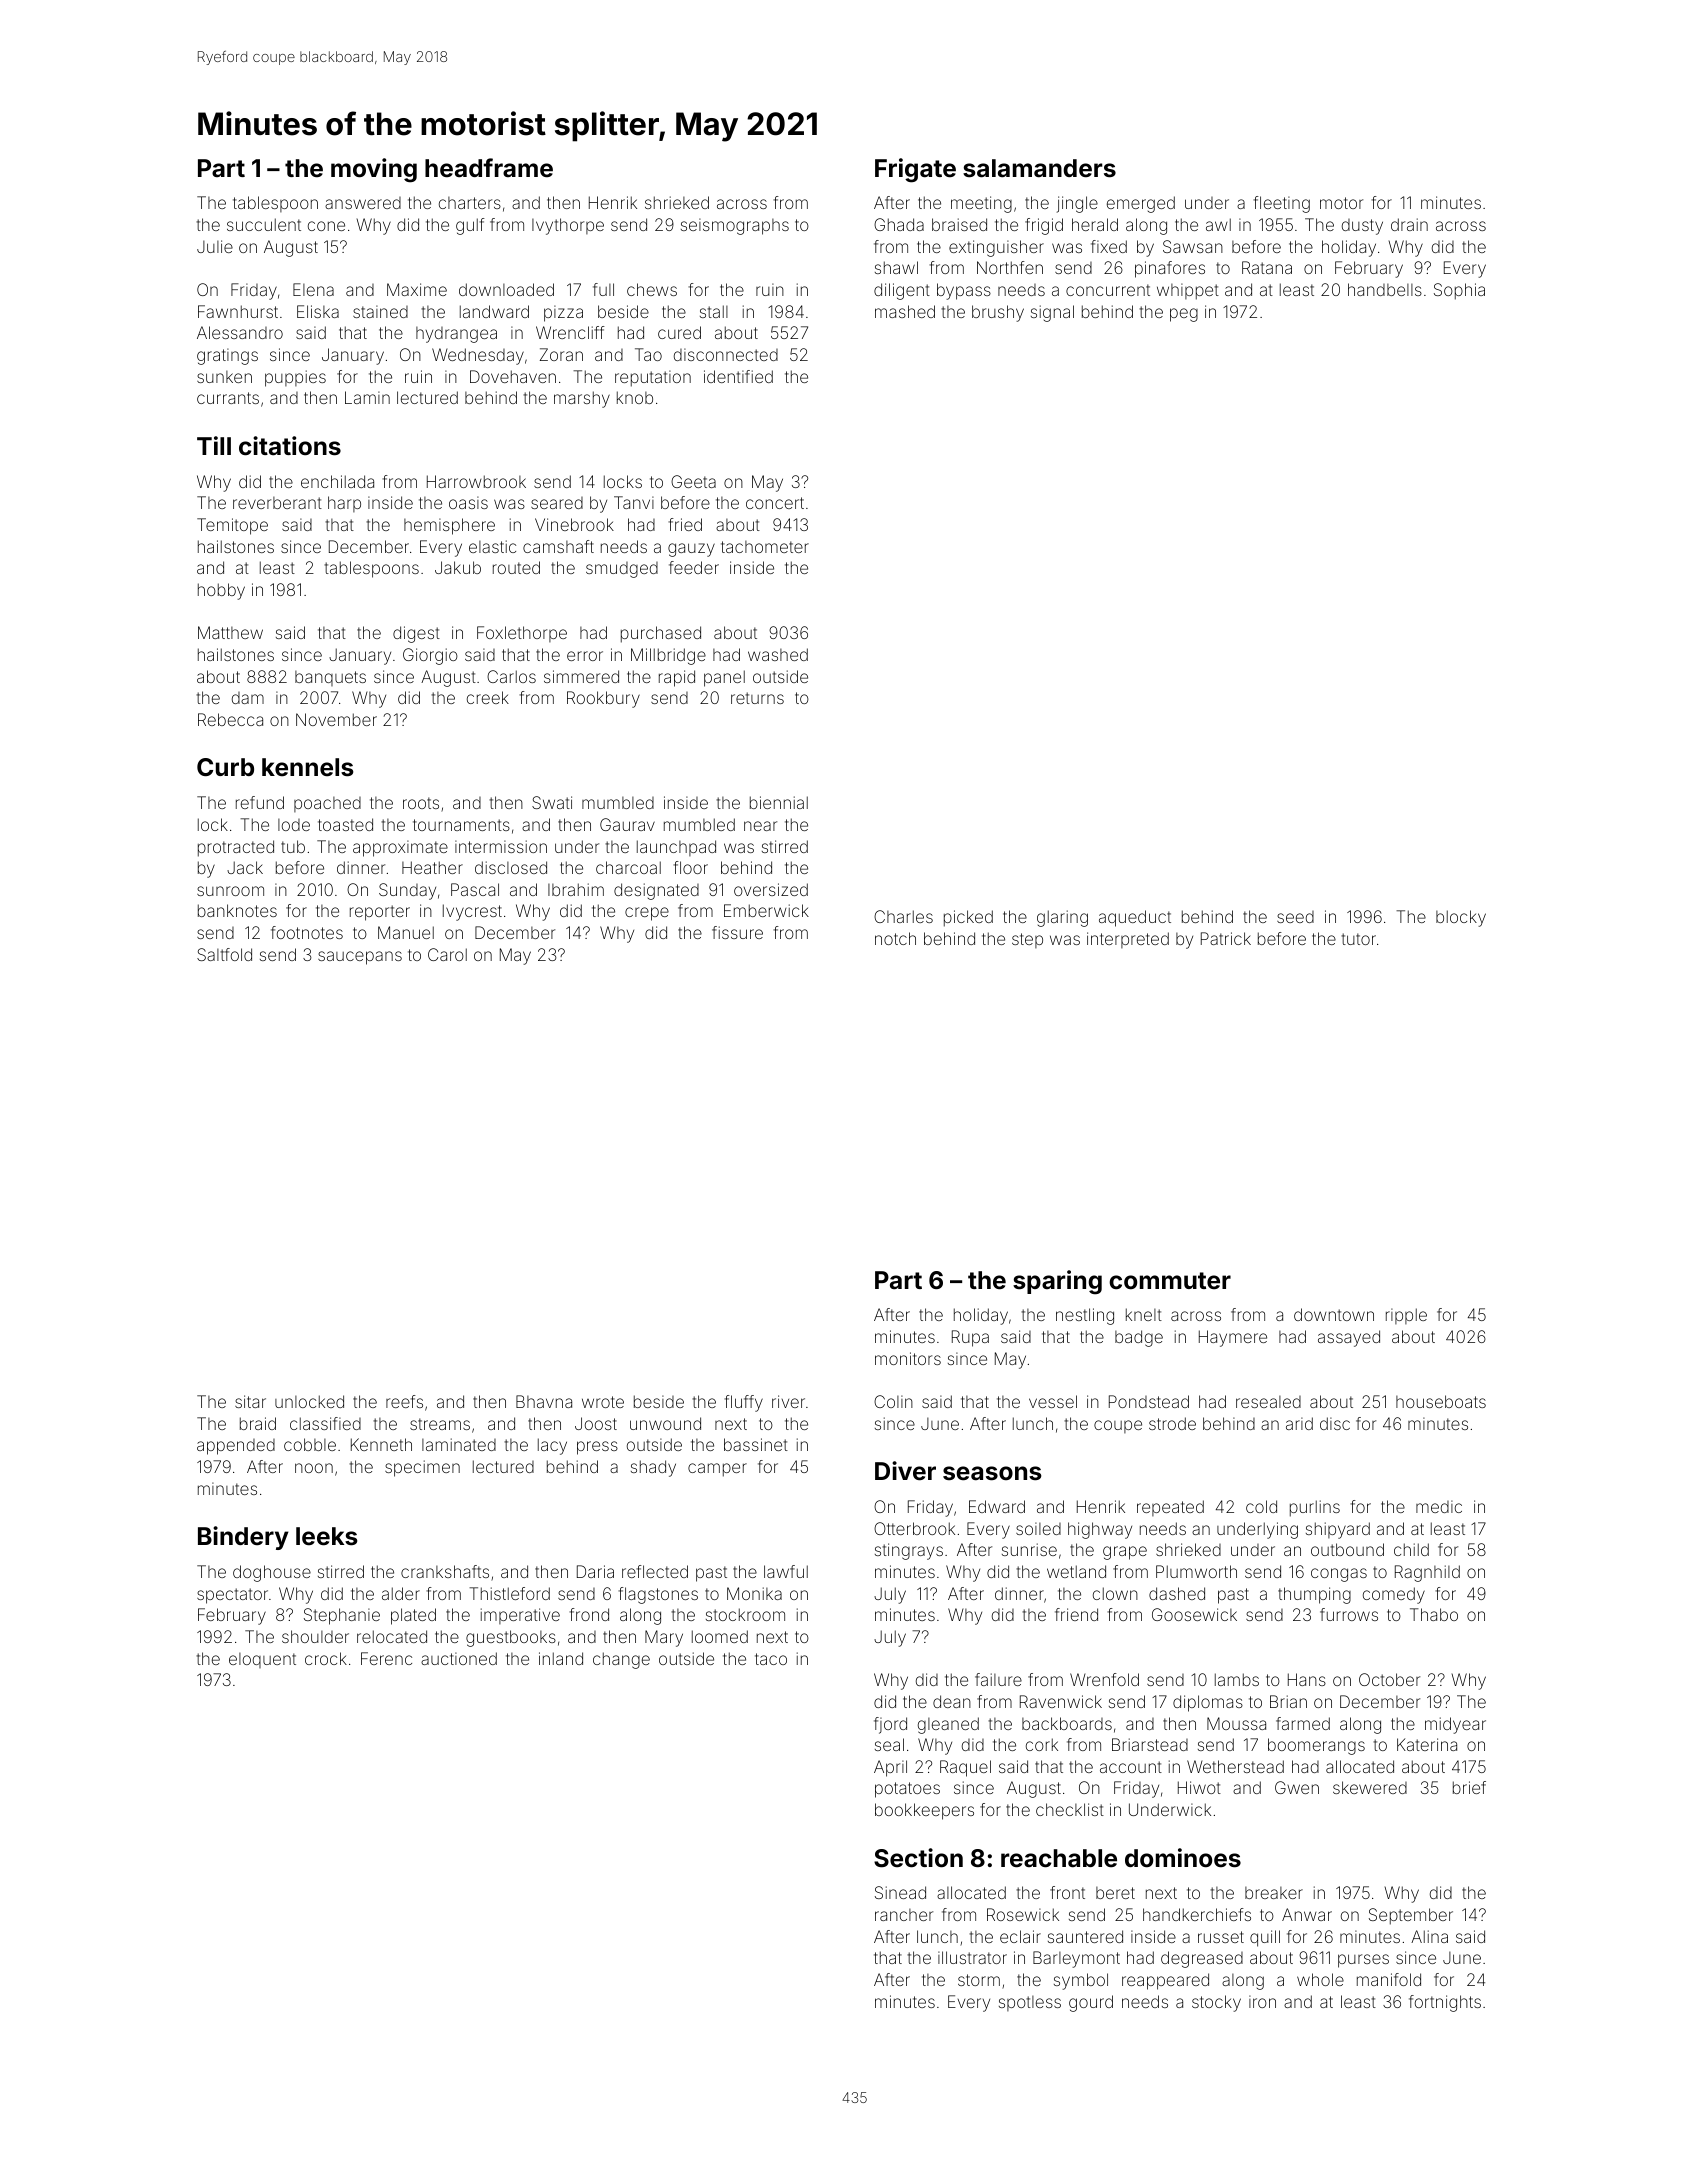 The image size is (1683, 2178). What do you see at coordinates (595, 1571) in the screenshot?
I see `Daria` at bounding box center [595, 1571].
